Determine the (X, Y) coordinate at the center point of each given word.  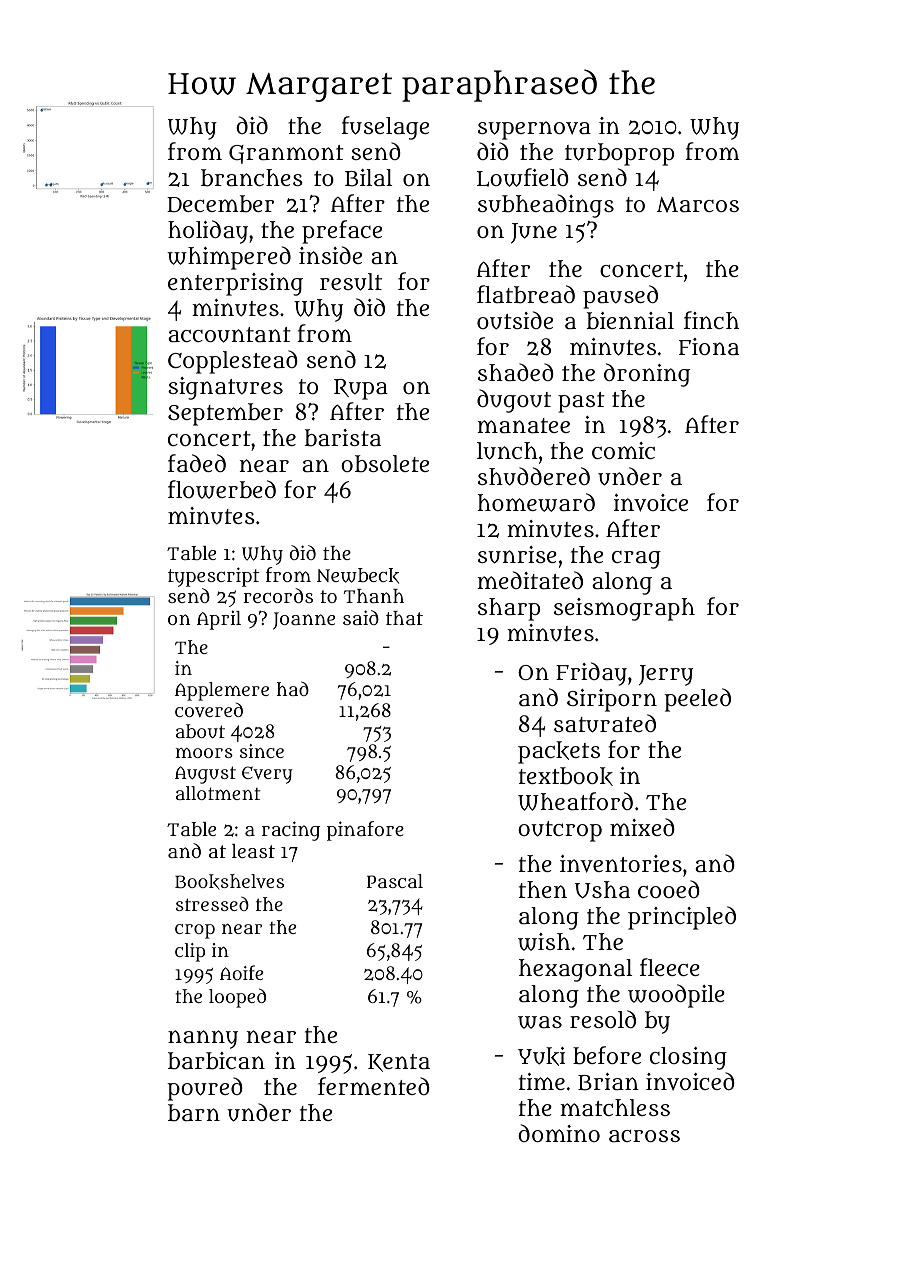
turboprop (619, 154)
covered (209, 710)
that (404, 618)
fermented (374, 1086)
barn (194, 1113)
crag (636, 560)
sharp (509, 609)
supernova (534, 130)
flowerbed (222, 489)
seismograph (624, 609)
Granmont (286, 154)
